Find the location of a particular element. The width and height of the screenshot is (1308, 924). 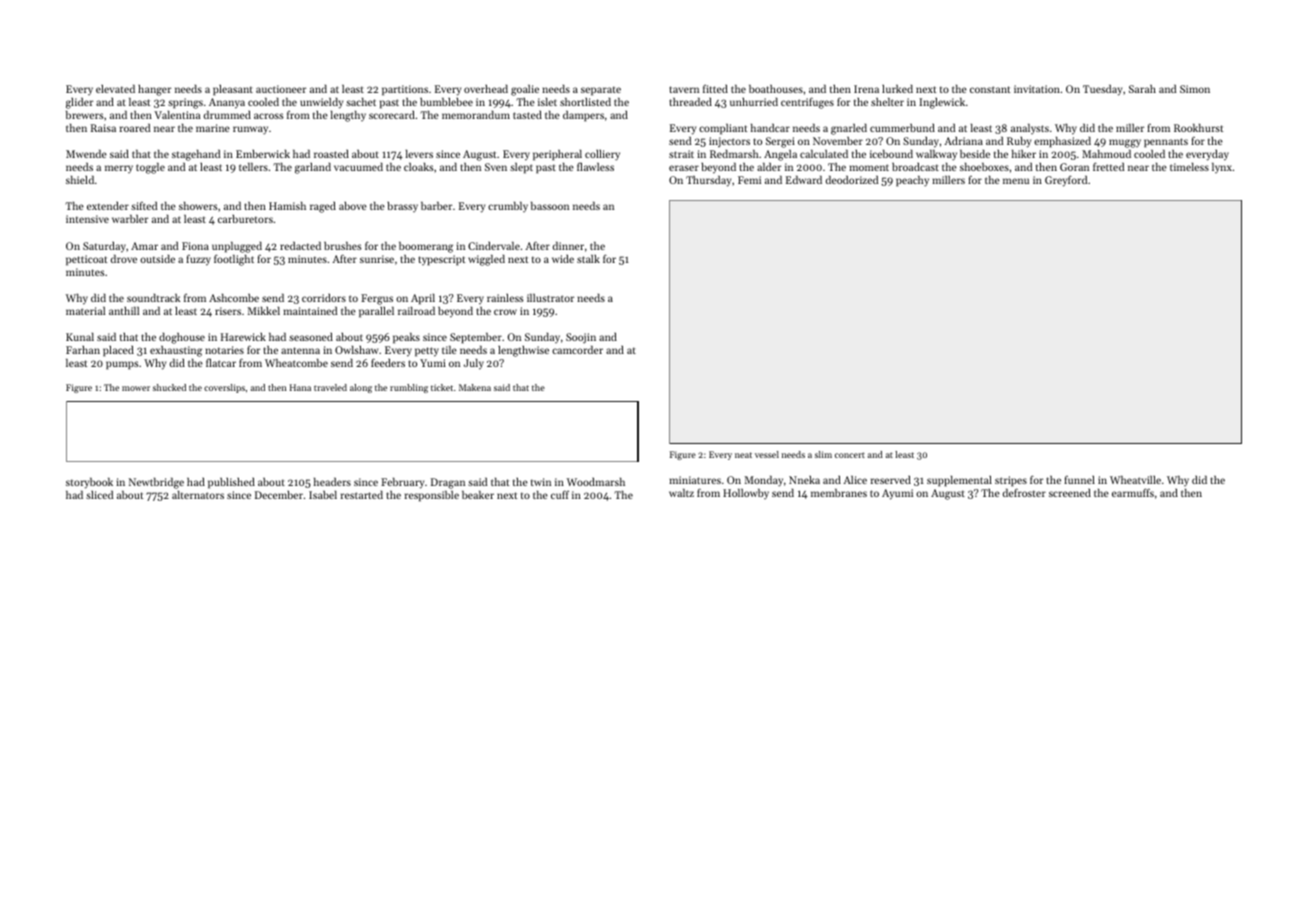

Mahmoud is located at coordinates (1106, 154).
